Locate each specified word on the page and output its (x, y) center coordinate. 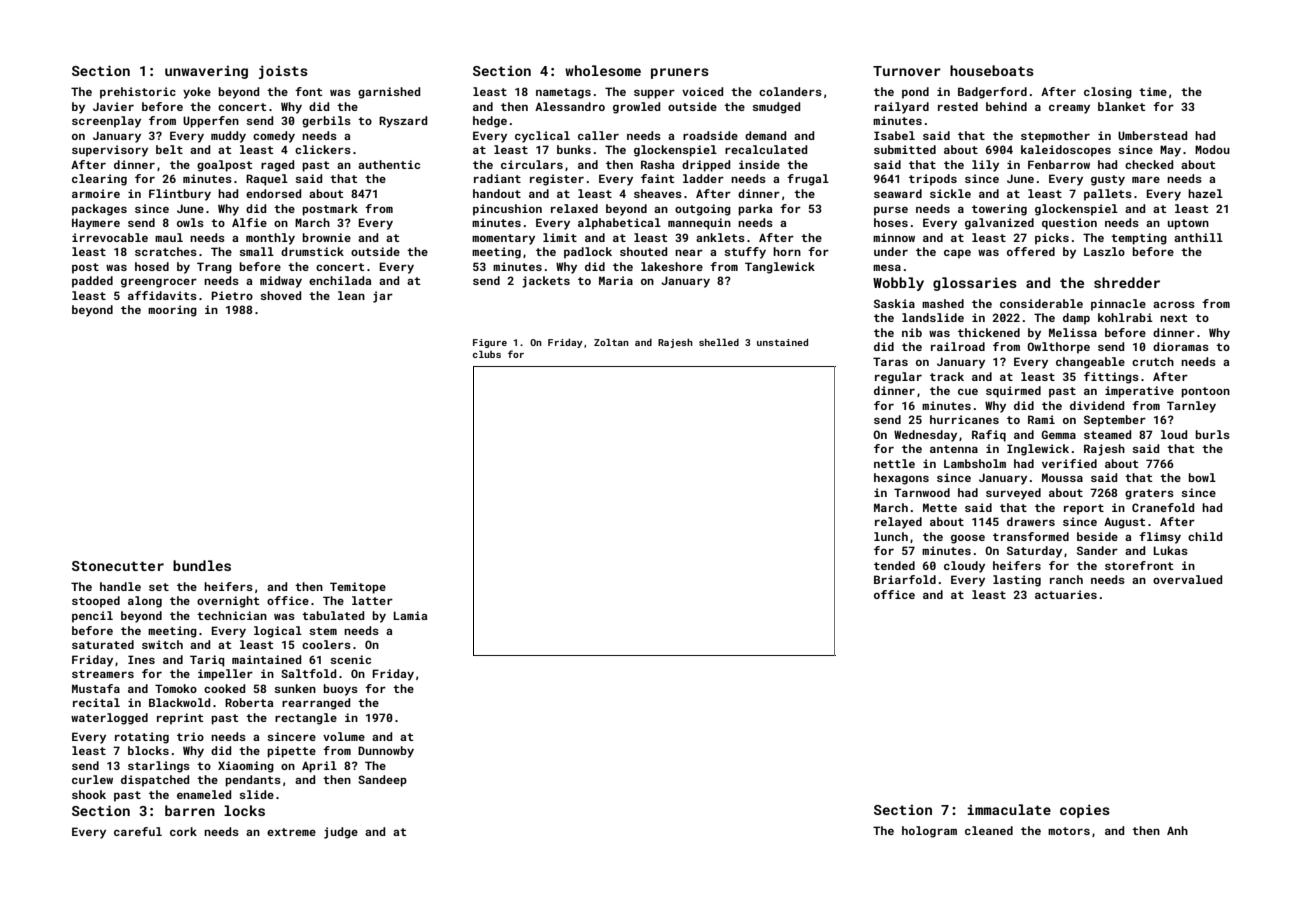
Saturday (1034, 552)
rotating (142, 738)
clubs (487, 354)
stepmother (1055, 137)
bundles (202, 565)
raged (277, 166)
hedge (490, 122)
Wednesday (925, 436)
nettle (894, 463)
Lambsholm (975, 463)
